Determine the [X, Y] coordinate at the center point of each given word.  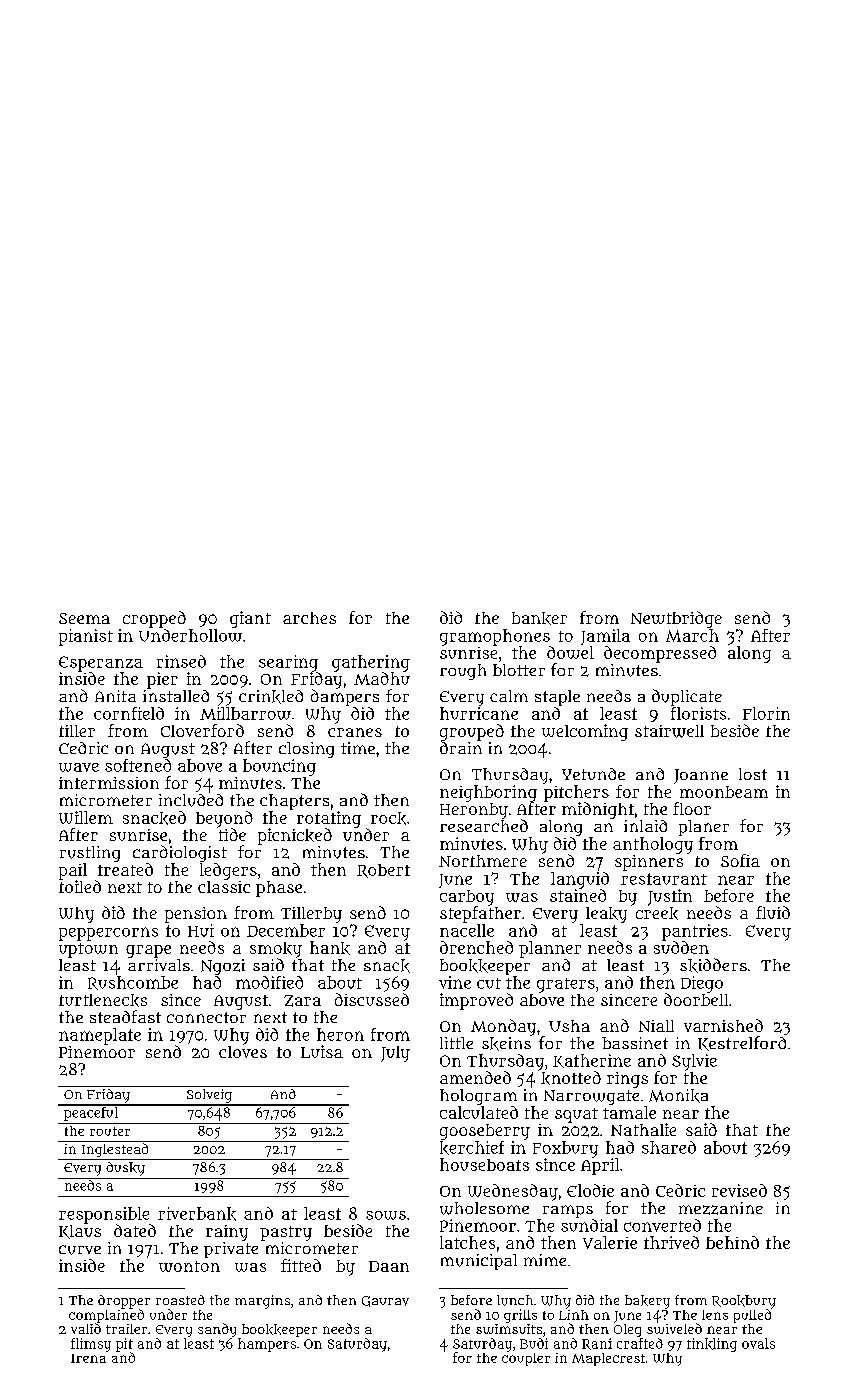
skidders [713, 965]
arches [309, 618]
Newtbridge [676, 619]
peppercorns [108, 934]
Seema [84, 618]
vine [455, 982]
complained [106, 1316]
